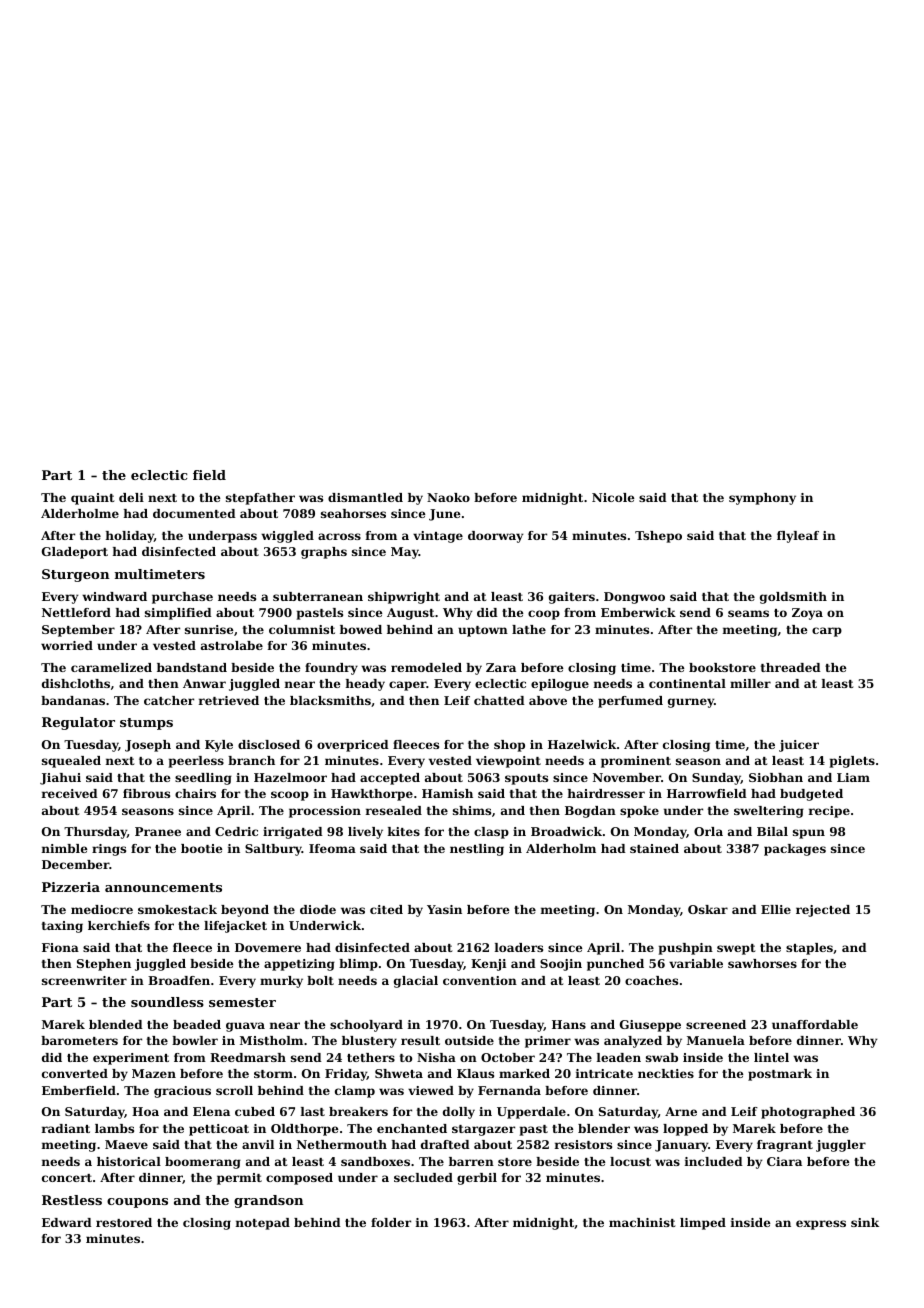 Image resolution: width=924 pixels, height=1308 pixels. I want to click on postmark, so click(780, 1075).
